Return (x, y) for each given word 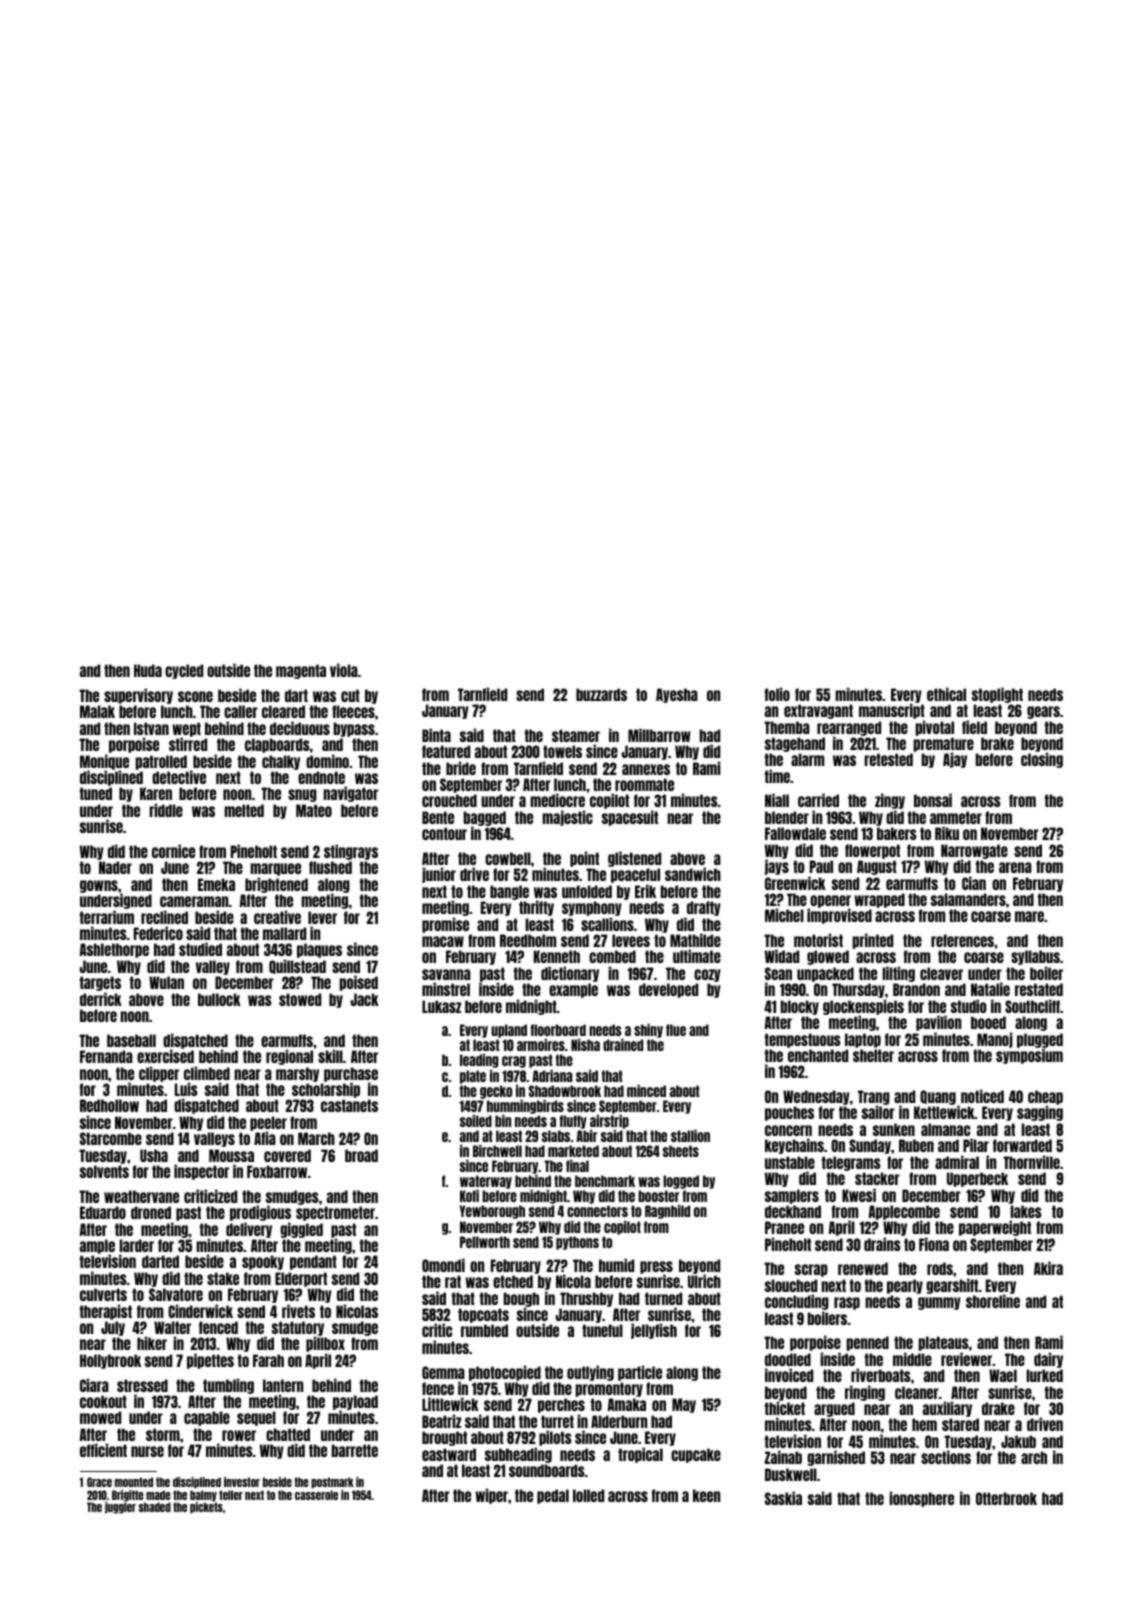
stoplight (997, 695)
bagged (485, 819)
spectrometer (335, 1213)
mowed (100, 1417)
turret (557, 1421)
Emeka (216, 884)
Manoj (995, 1040)
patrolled (161, 762)
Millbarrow (659, 735)
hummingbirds (525, 1107)
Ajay (955, 760)
